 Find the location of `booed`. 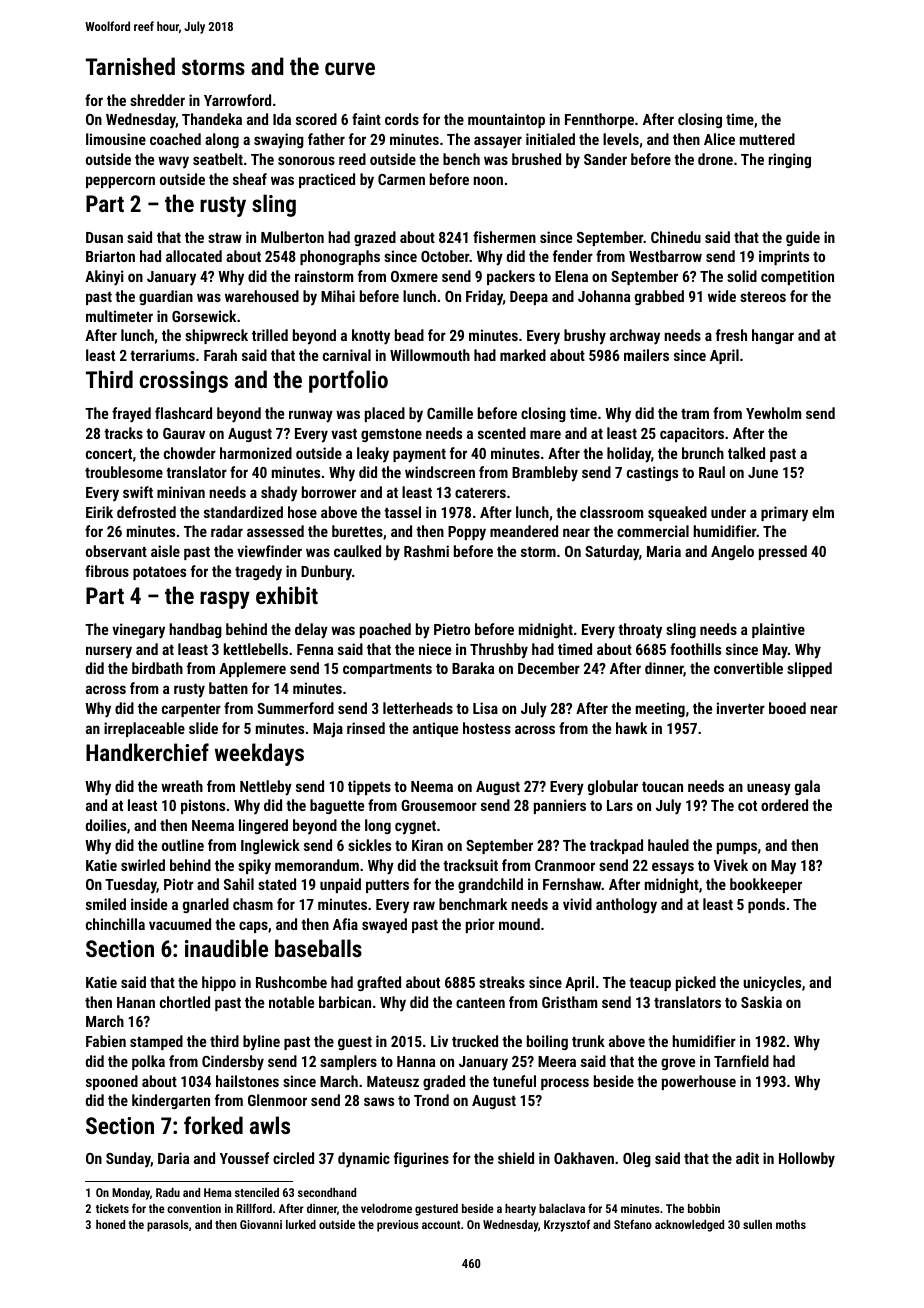

booed is located at coordinates (787, 708).
